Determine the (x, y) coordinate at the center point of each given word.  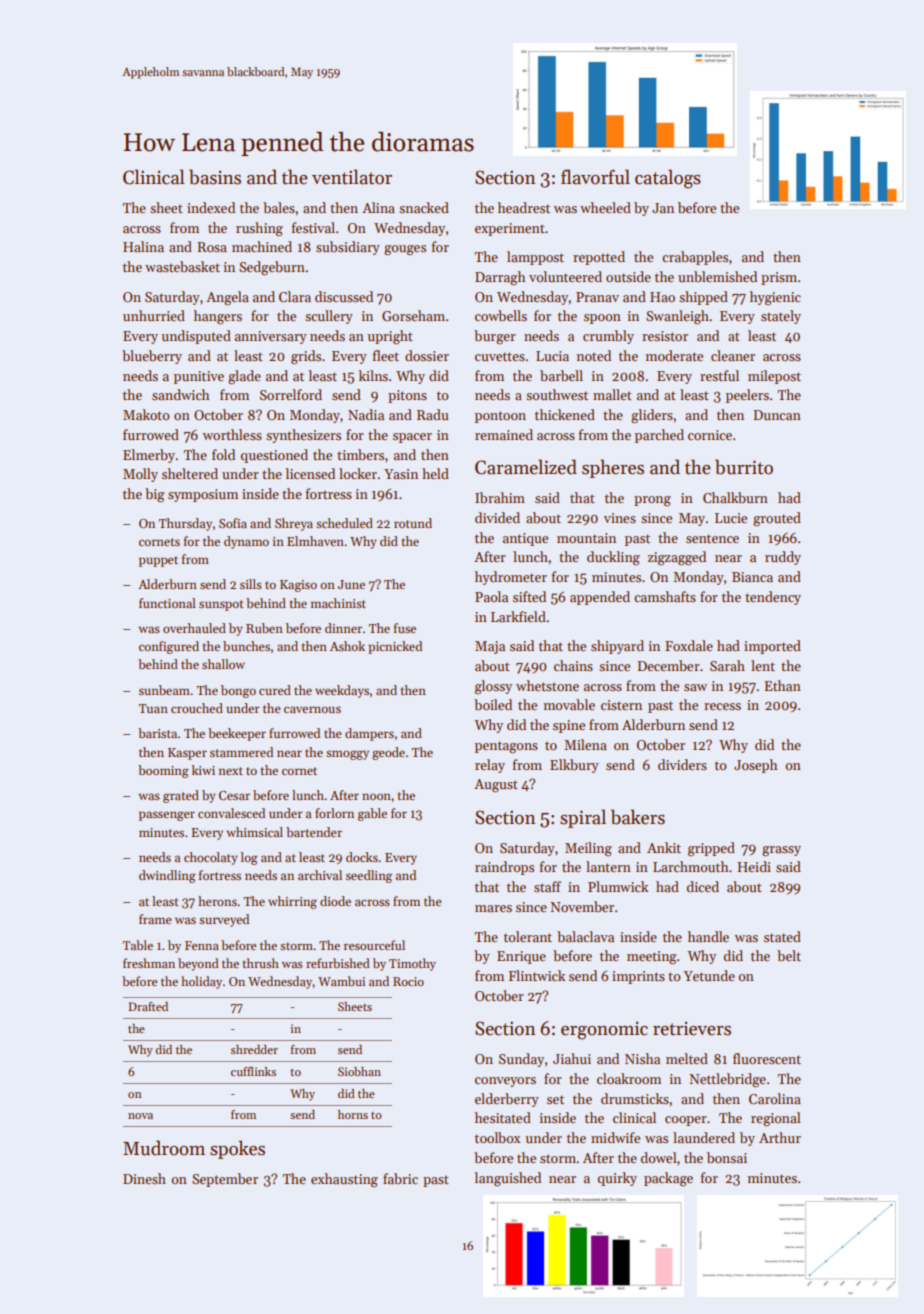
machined (262, 246)
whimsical (254, 832)
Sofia (233, 523)
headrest (524, 207)
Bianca (752, 577)
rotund (413, 523)
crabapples (695, 258)
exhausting (344, 1180)
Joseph (755, 766)
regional (776, 1119)
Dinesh (144, 1178)
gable (372, 814)
